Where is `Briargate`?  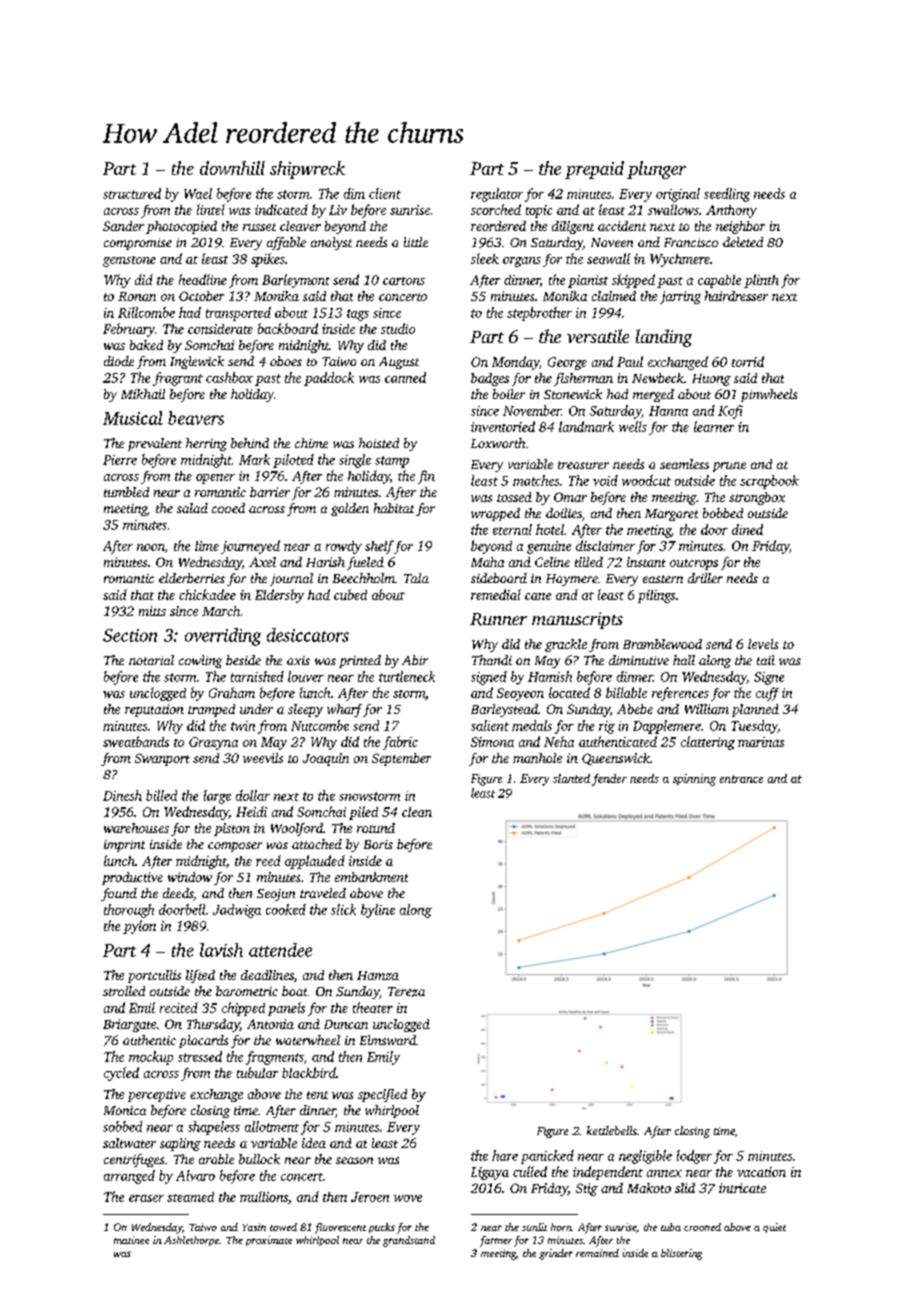 Briargate is located at coordinates (129, 1025).
